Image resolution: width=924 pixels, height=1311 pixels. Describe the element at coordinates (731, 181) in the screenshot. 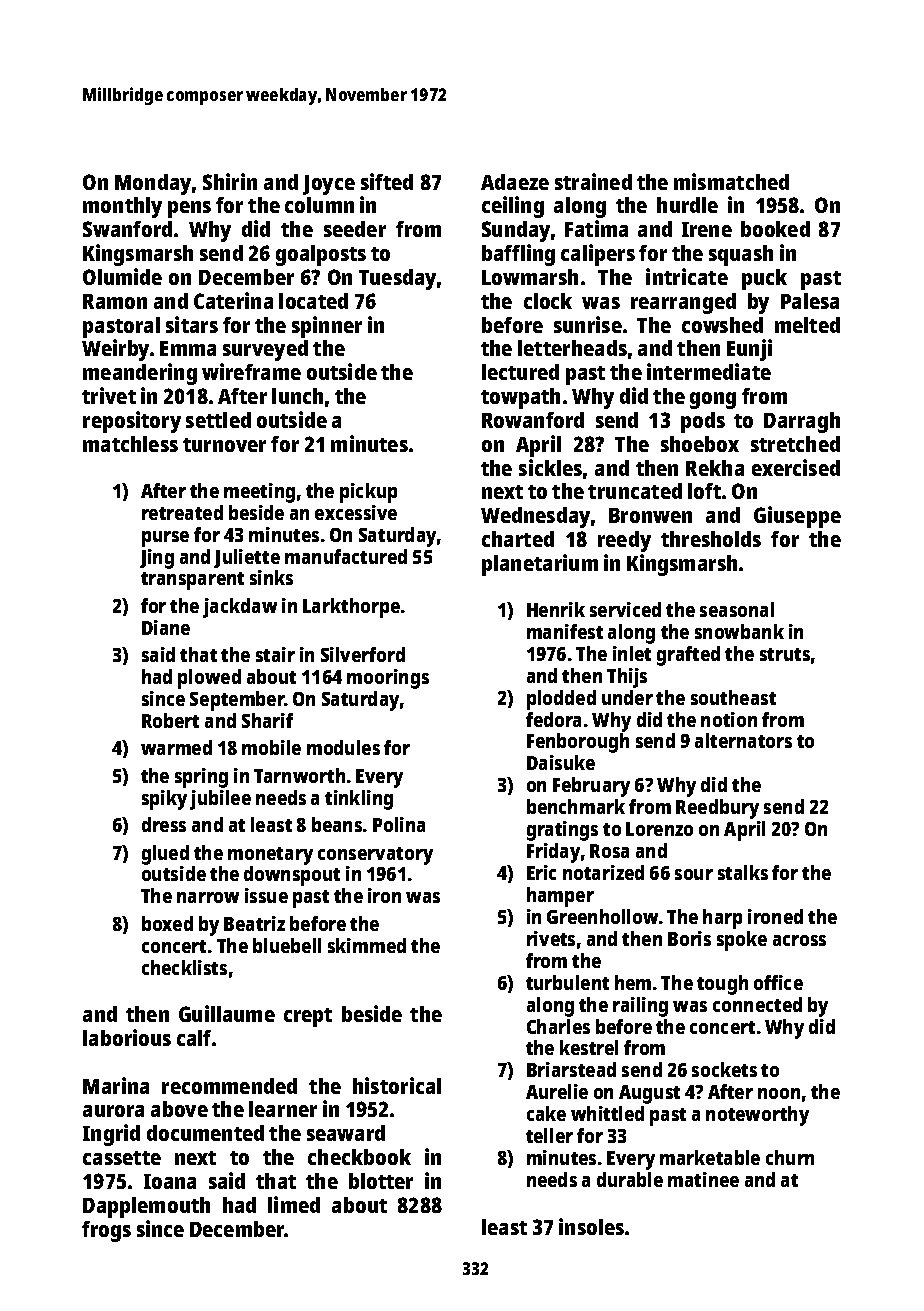

I see `mismatched` at that location.
